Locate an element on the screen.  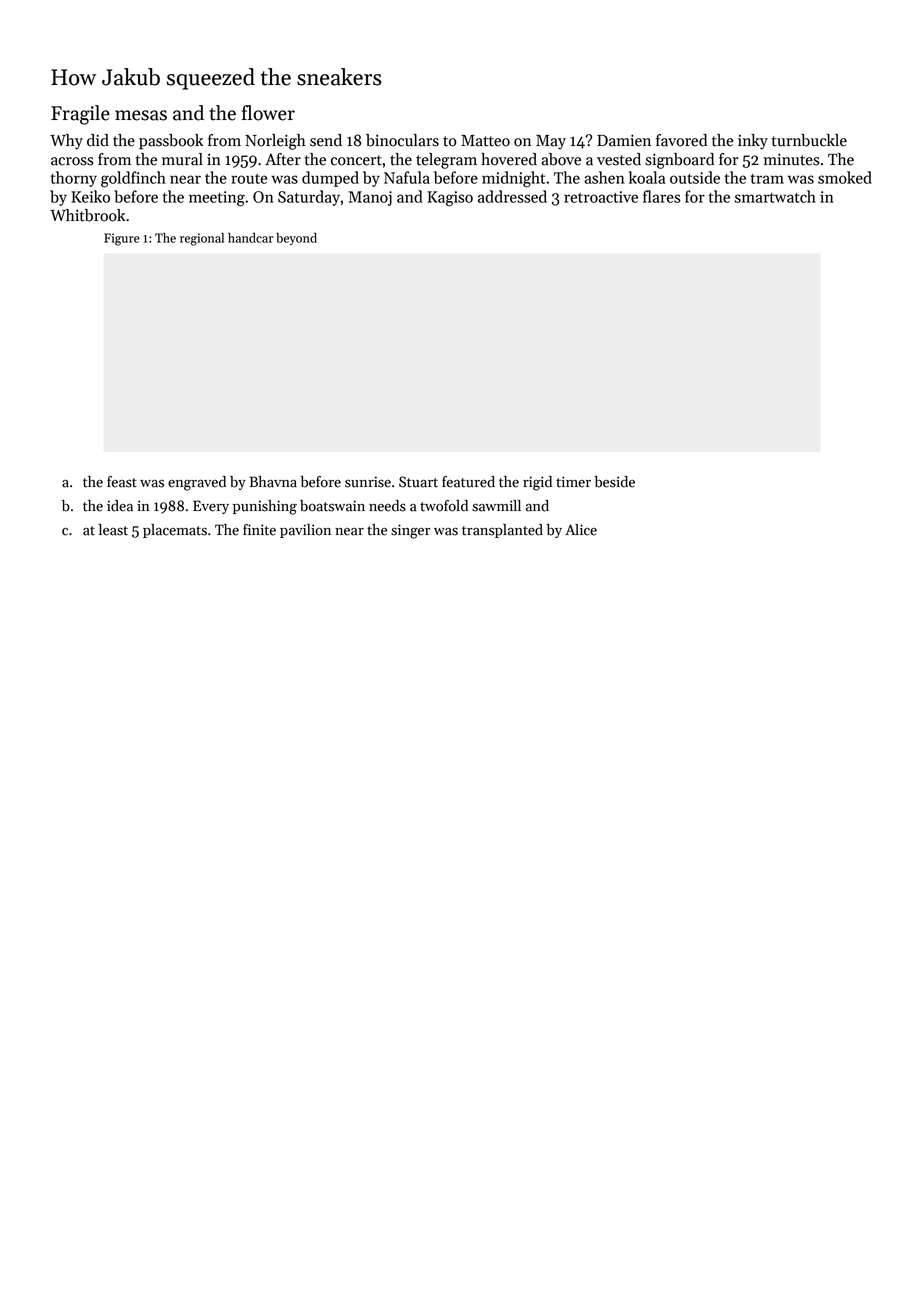
timer is located at coordinates (573, 482).
